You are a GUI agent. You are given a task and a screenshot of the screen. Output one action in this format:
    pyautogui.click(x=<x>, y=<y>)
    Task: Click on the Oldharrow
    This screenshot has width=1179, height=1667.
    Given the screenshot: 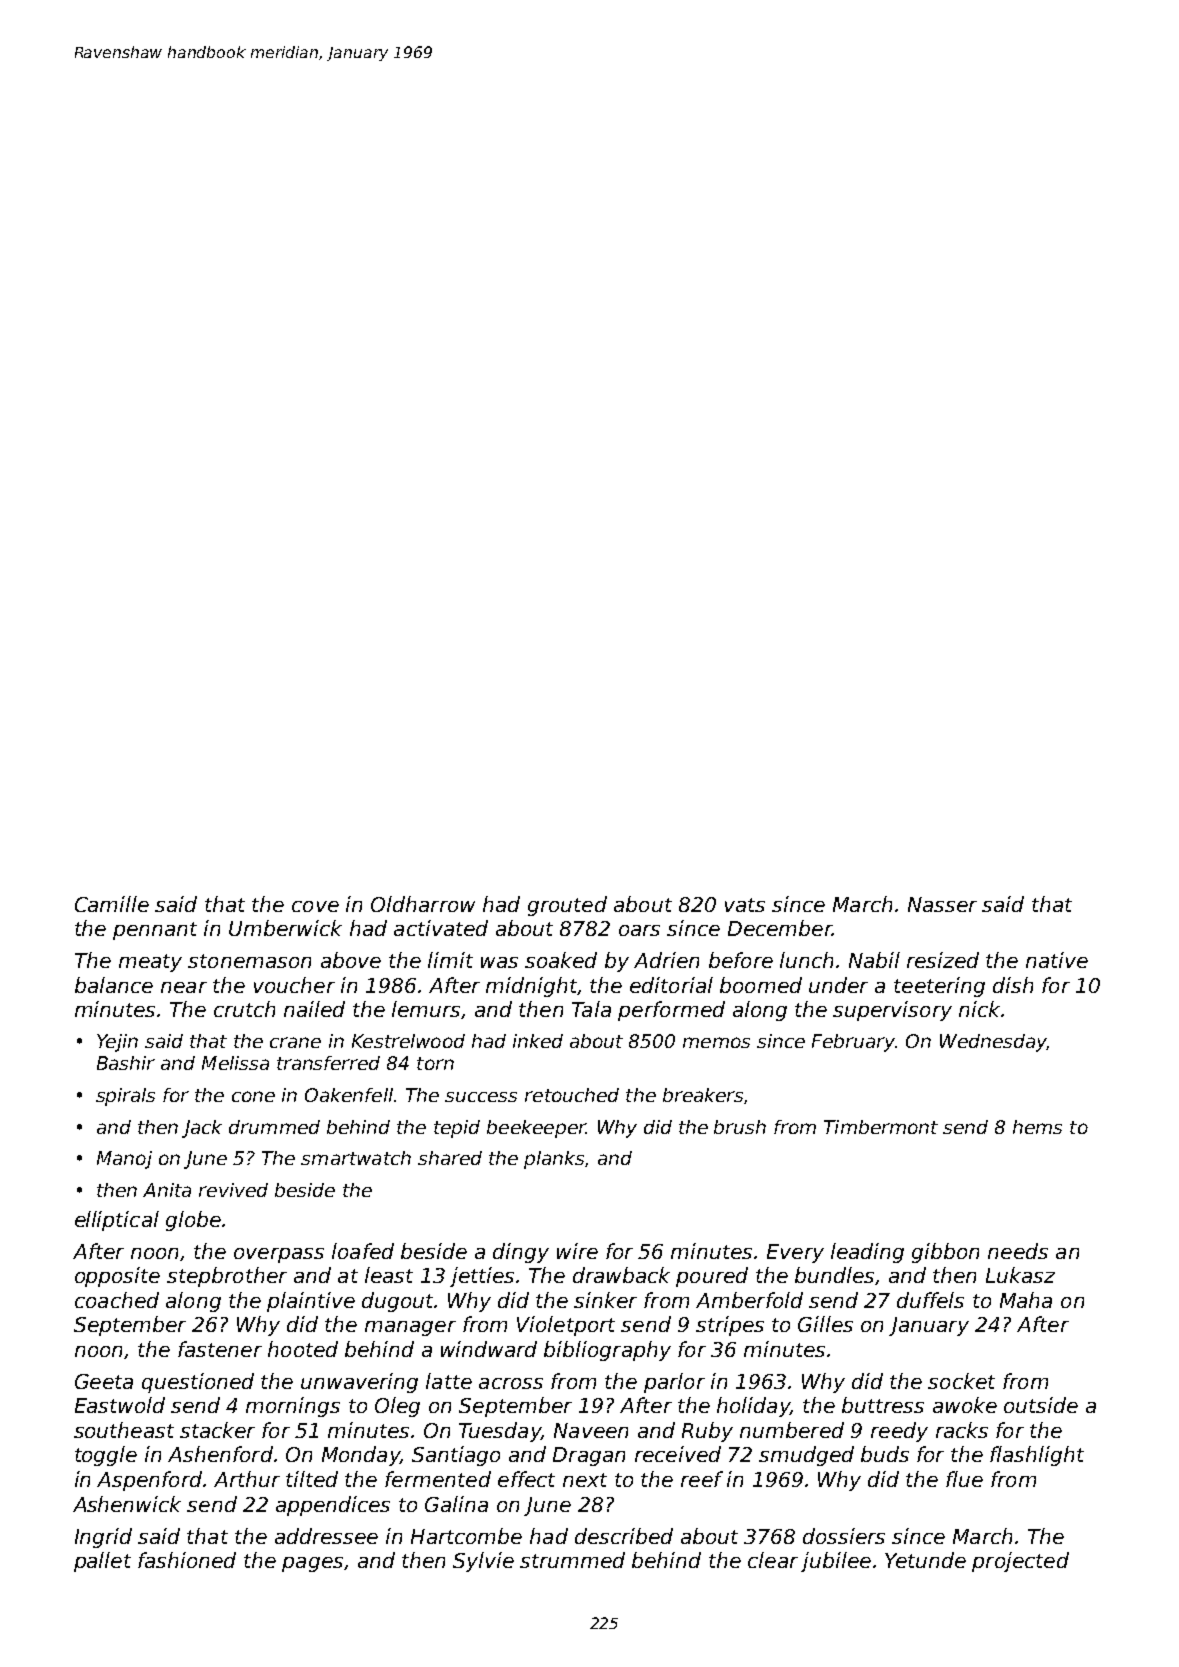 What is the action you would take?
    pyautogui.click(x=423, y=904)
